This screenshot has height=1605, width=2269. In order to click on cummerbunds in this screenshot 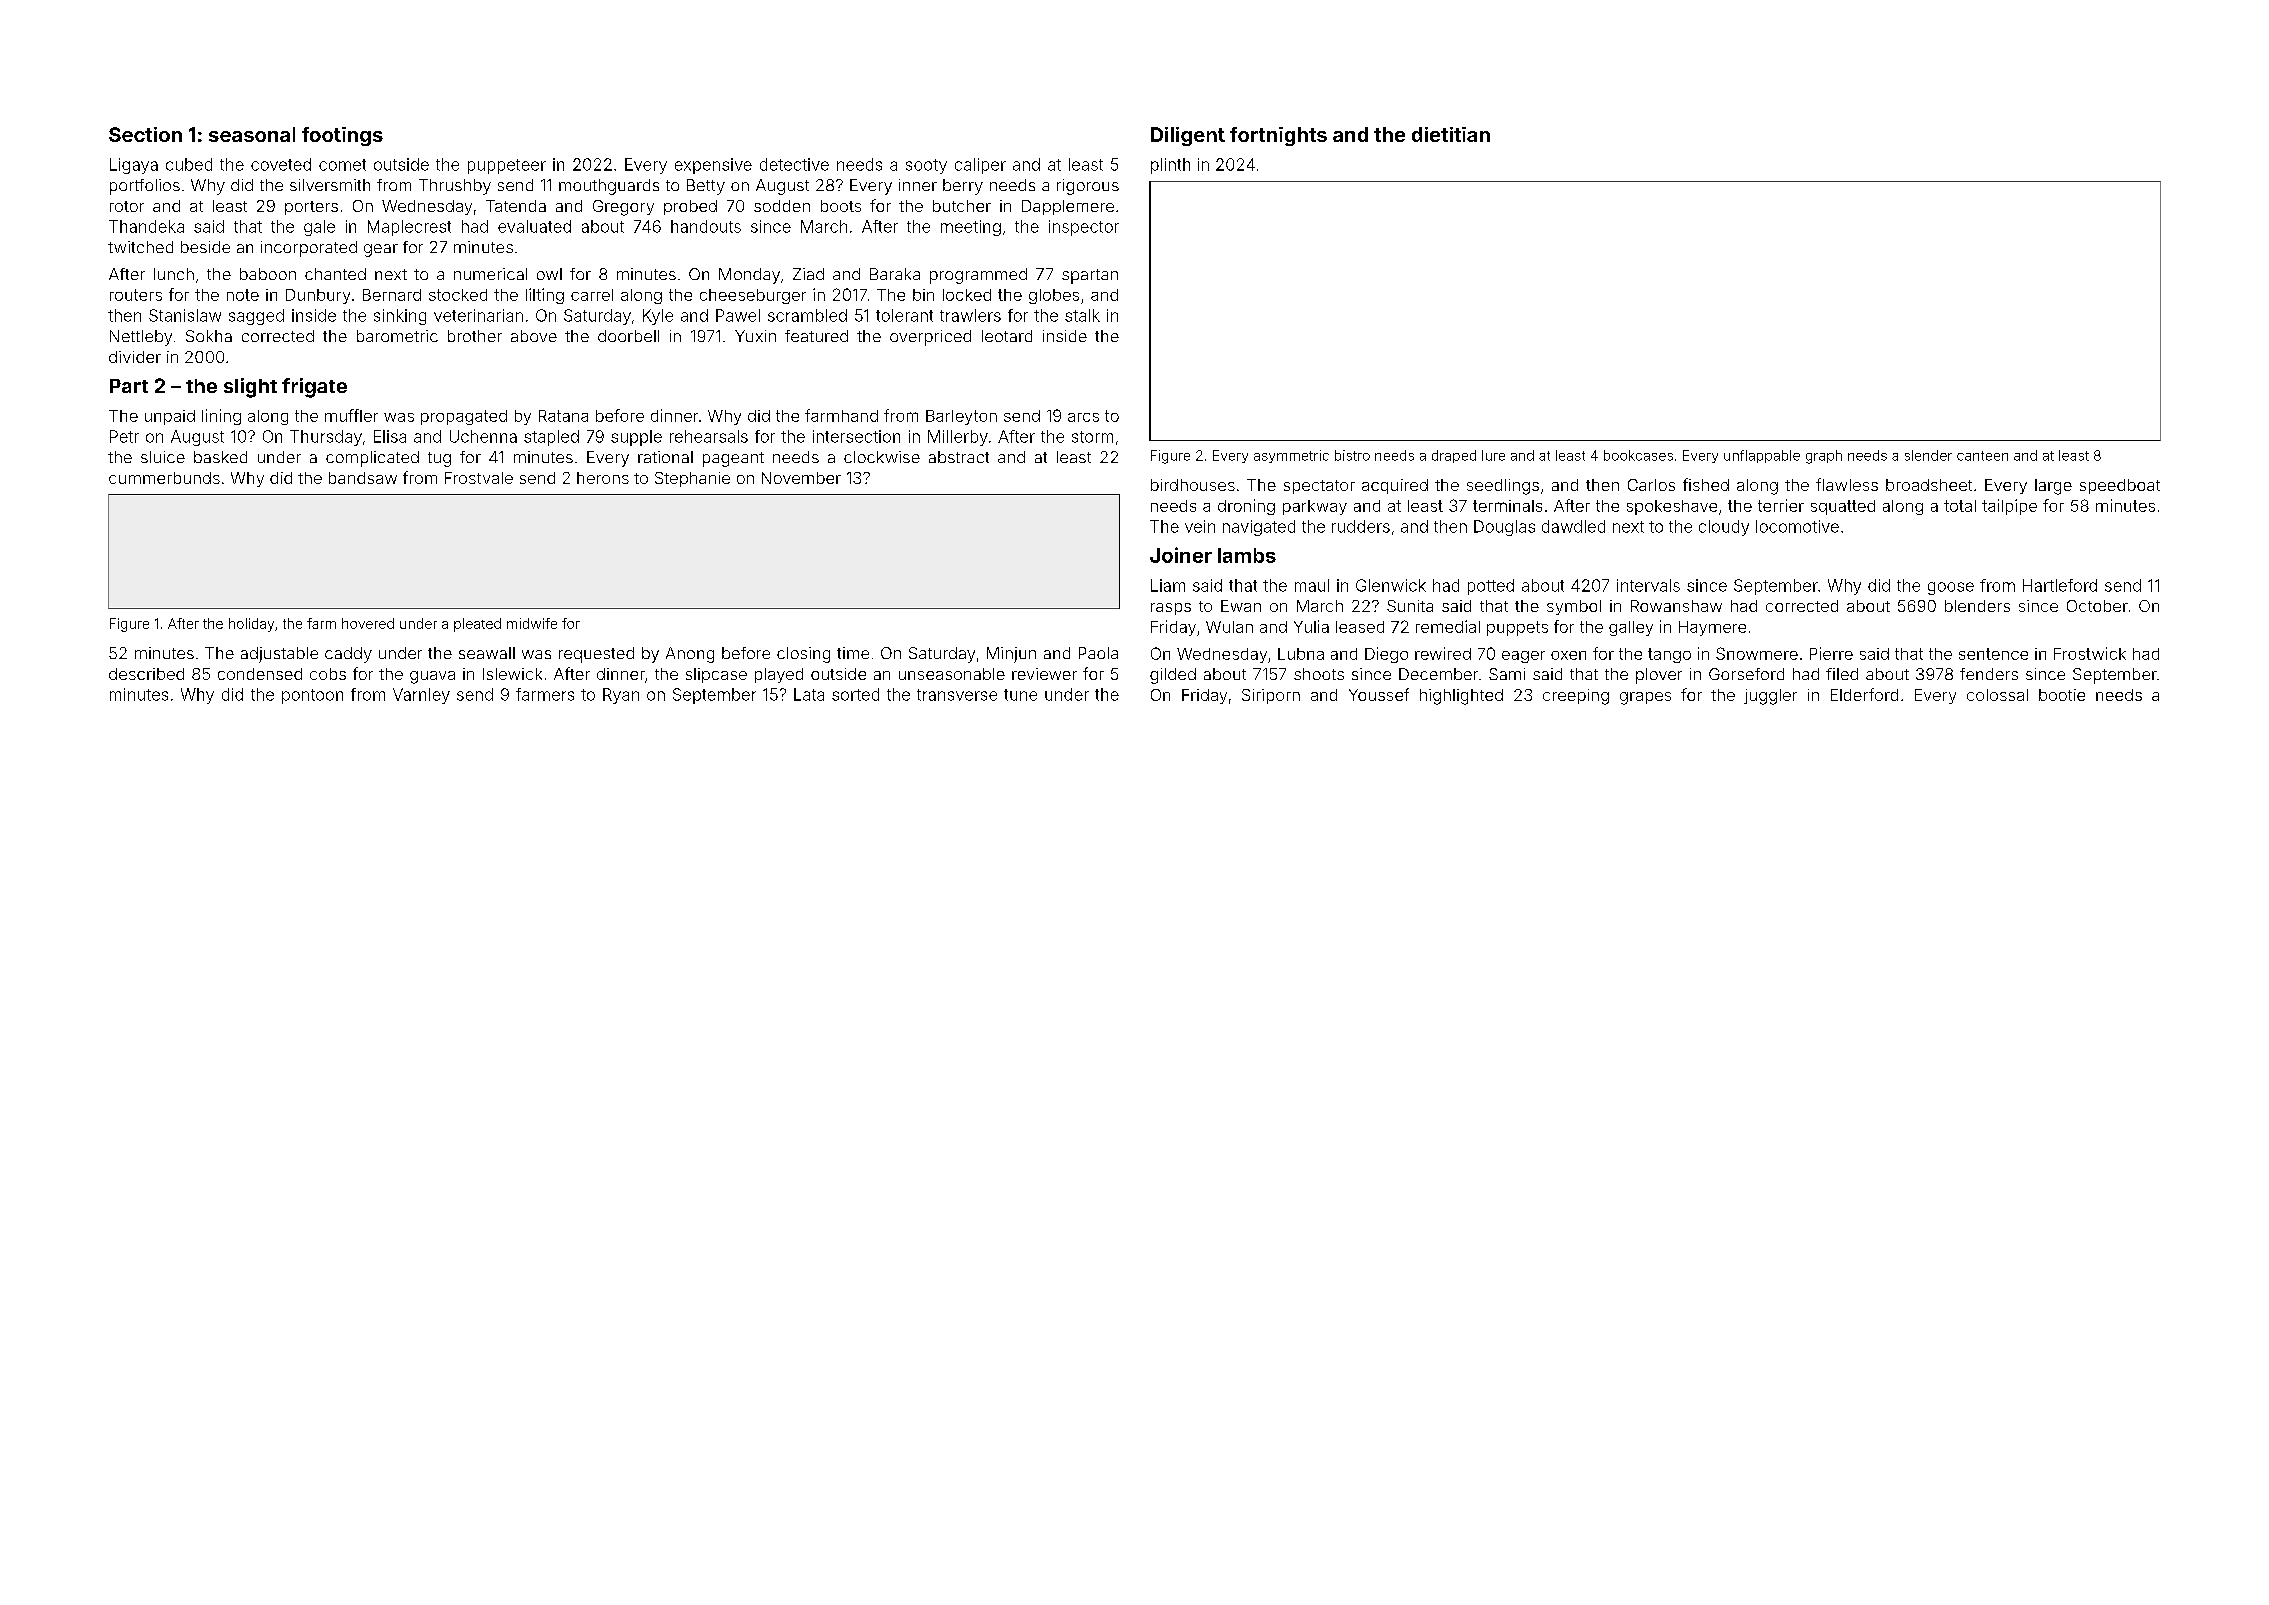, I will do `click(164, 478)`.
